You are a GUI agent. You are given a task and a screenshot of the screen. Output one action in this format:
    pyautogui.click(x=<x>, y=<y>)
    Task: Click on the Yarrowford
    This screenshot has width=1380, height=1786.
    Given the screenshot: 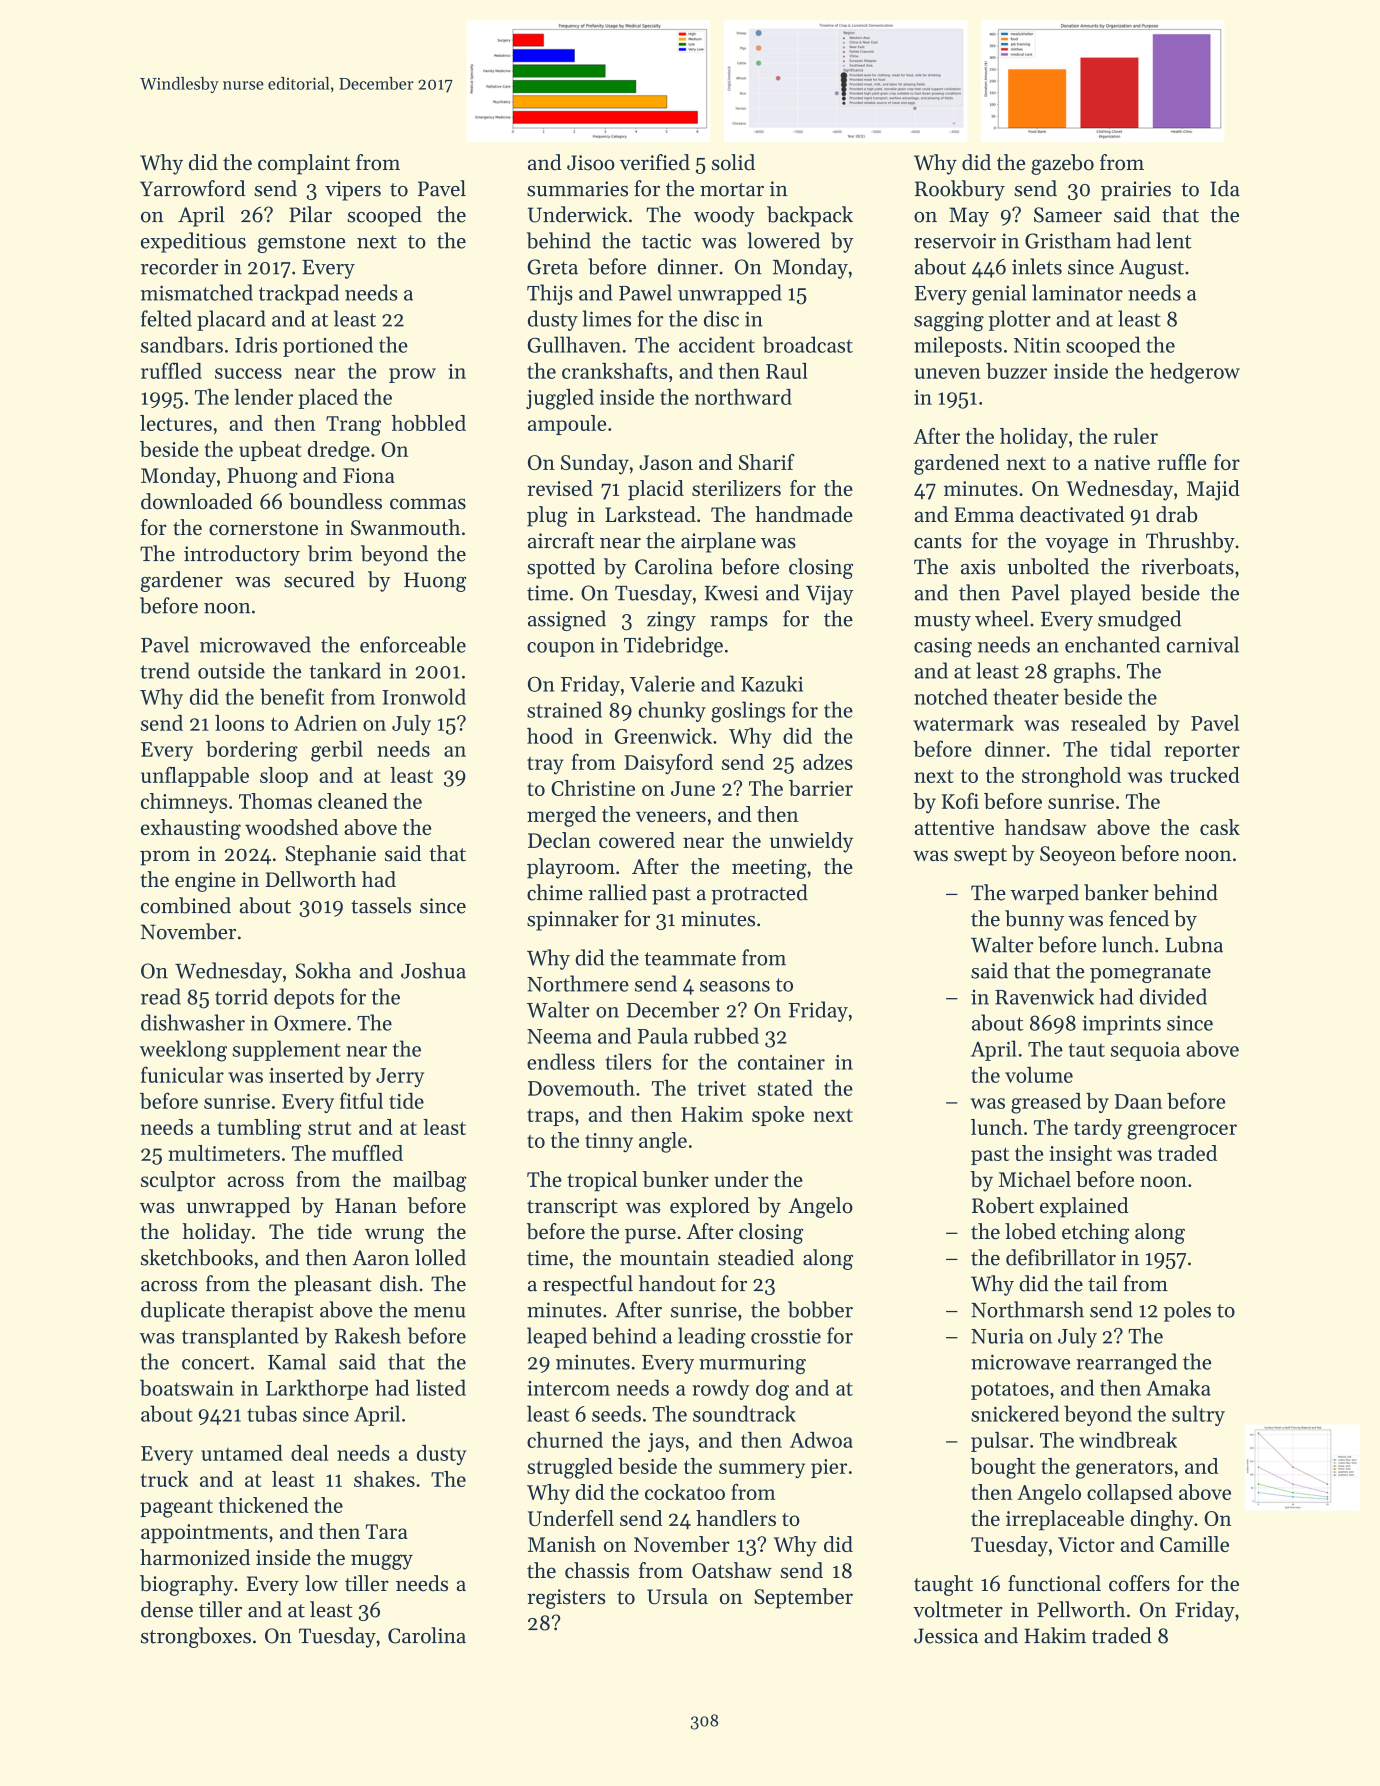 What is the action you would take?
    pyautogui.click(x=192, y=188)
